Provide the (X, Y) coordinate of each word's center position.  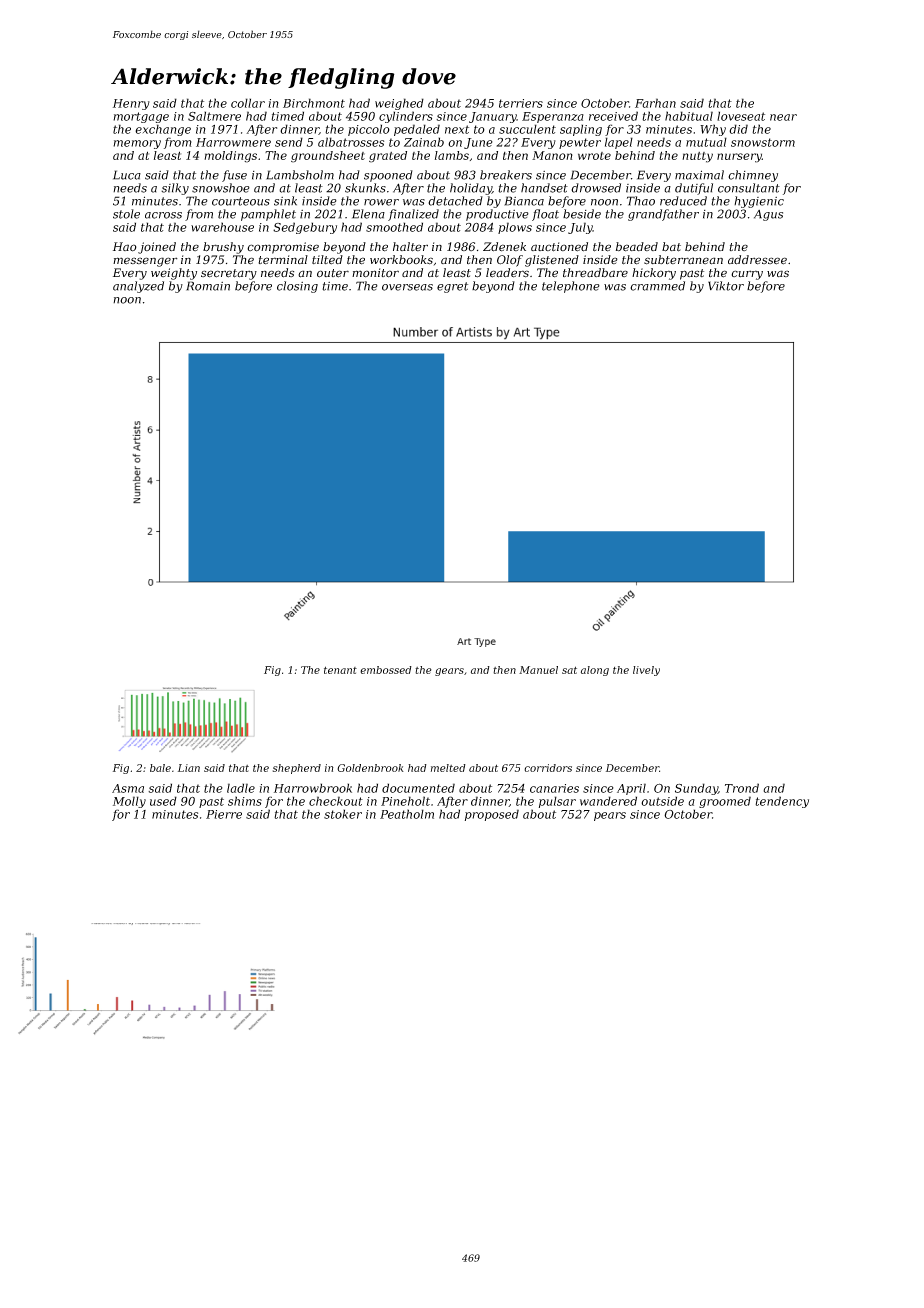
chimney (753, 176)
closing (297, 287)
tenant (340, 670)
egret (452, 287)
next (457, 129)
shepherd (297, 769)
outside (662, 801)
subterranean (683, 260)
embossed (386, 670)
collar (248, 103)
